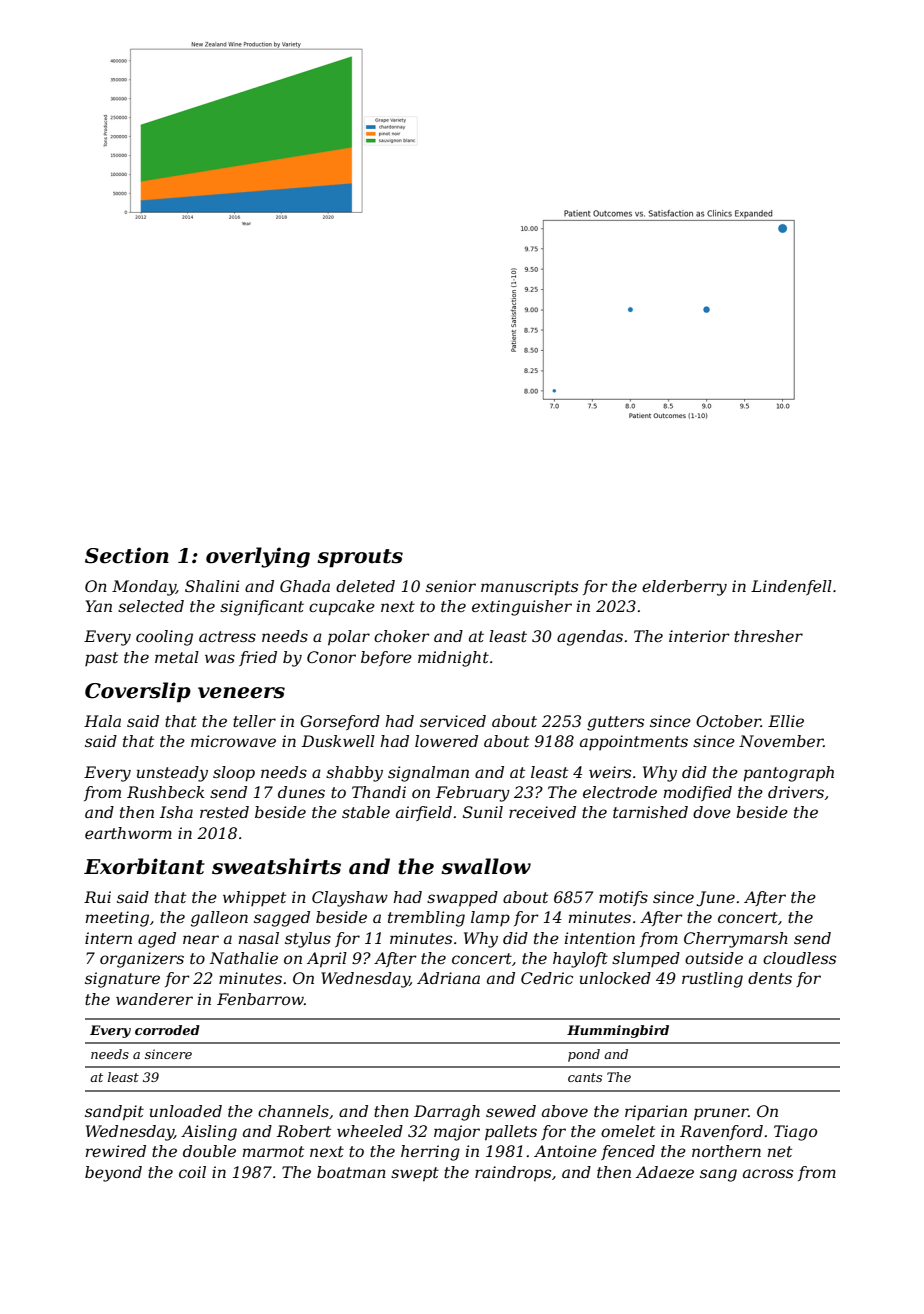  Describe the element at coordinates (736, 940) in the image. I see `Cherrymarsh` at that location.
